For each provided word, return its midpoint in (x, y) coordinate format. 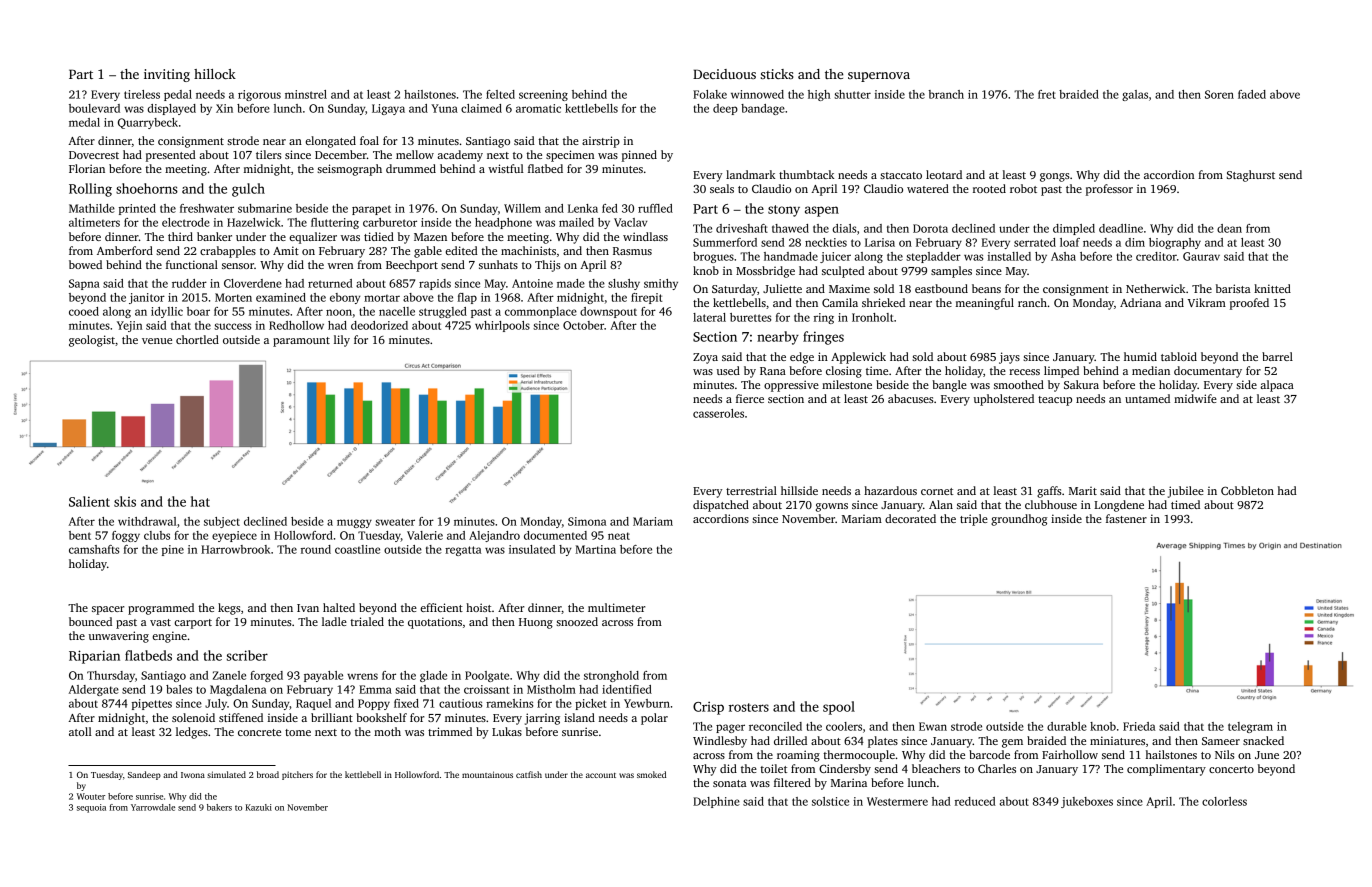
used (728, 370)
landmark (750, 174)
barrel (1277, 356)
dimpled (1074, 229)
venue (157, 341)
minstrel (306, 94)
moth (387, 731)
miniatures (1117, 740)
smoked (651, 774)
